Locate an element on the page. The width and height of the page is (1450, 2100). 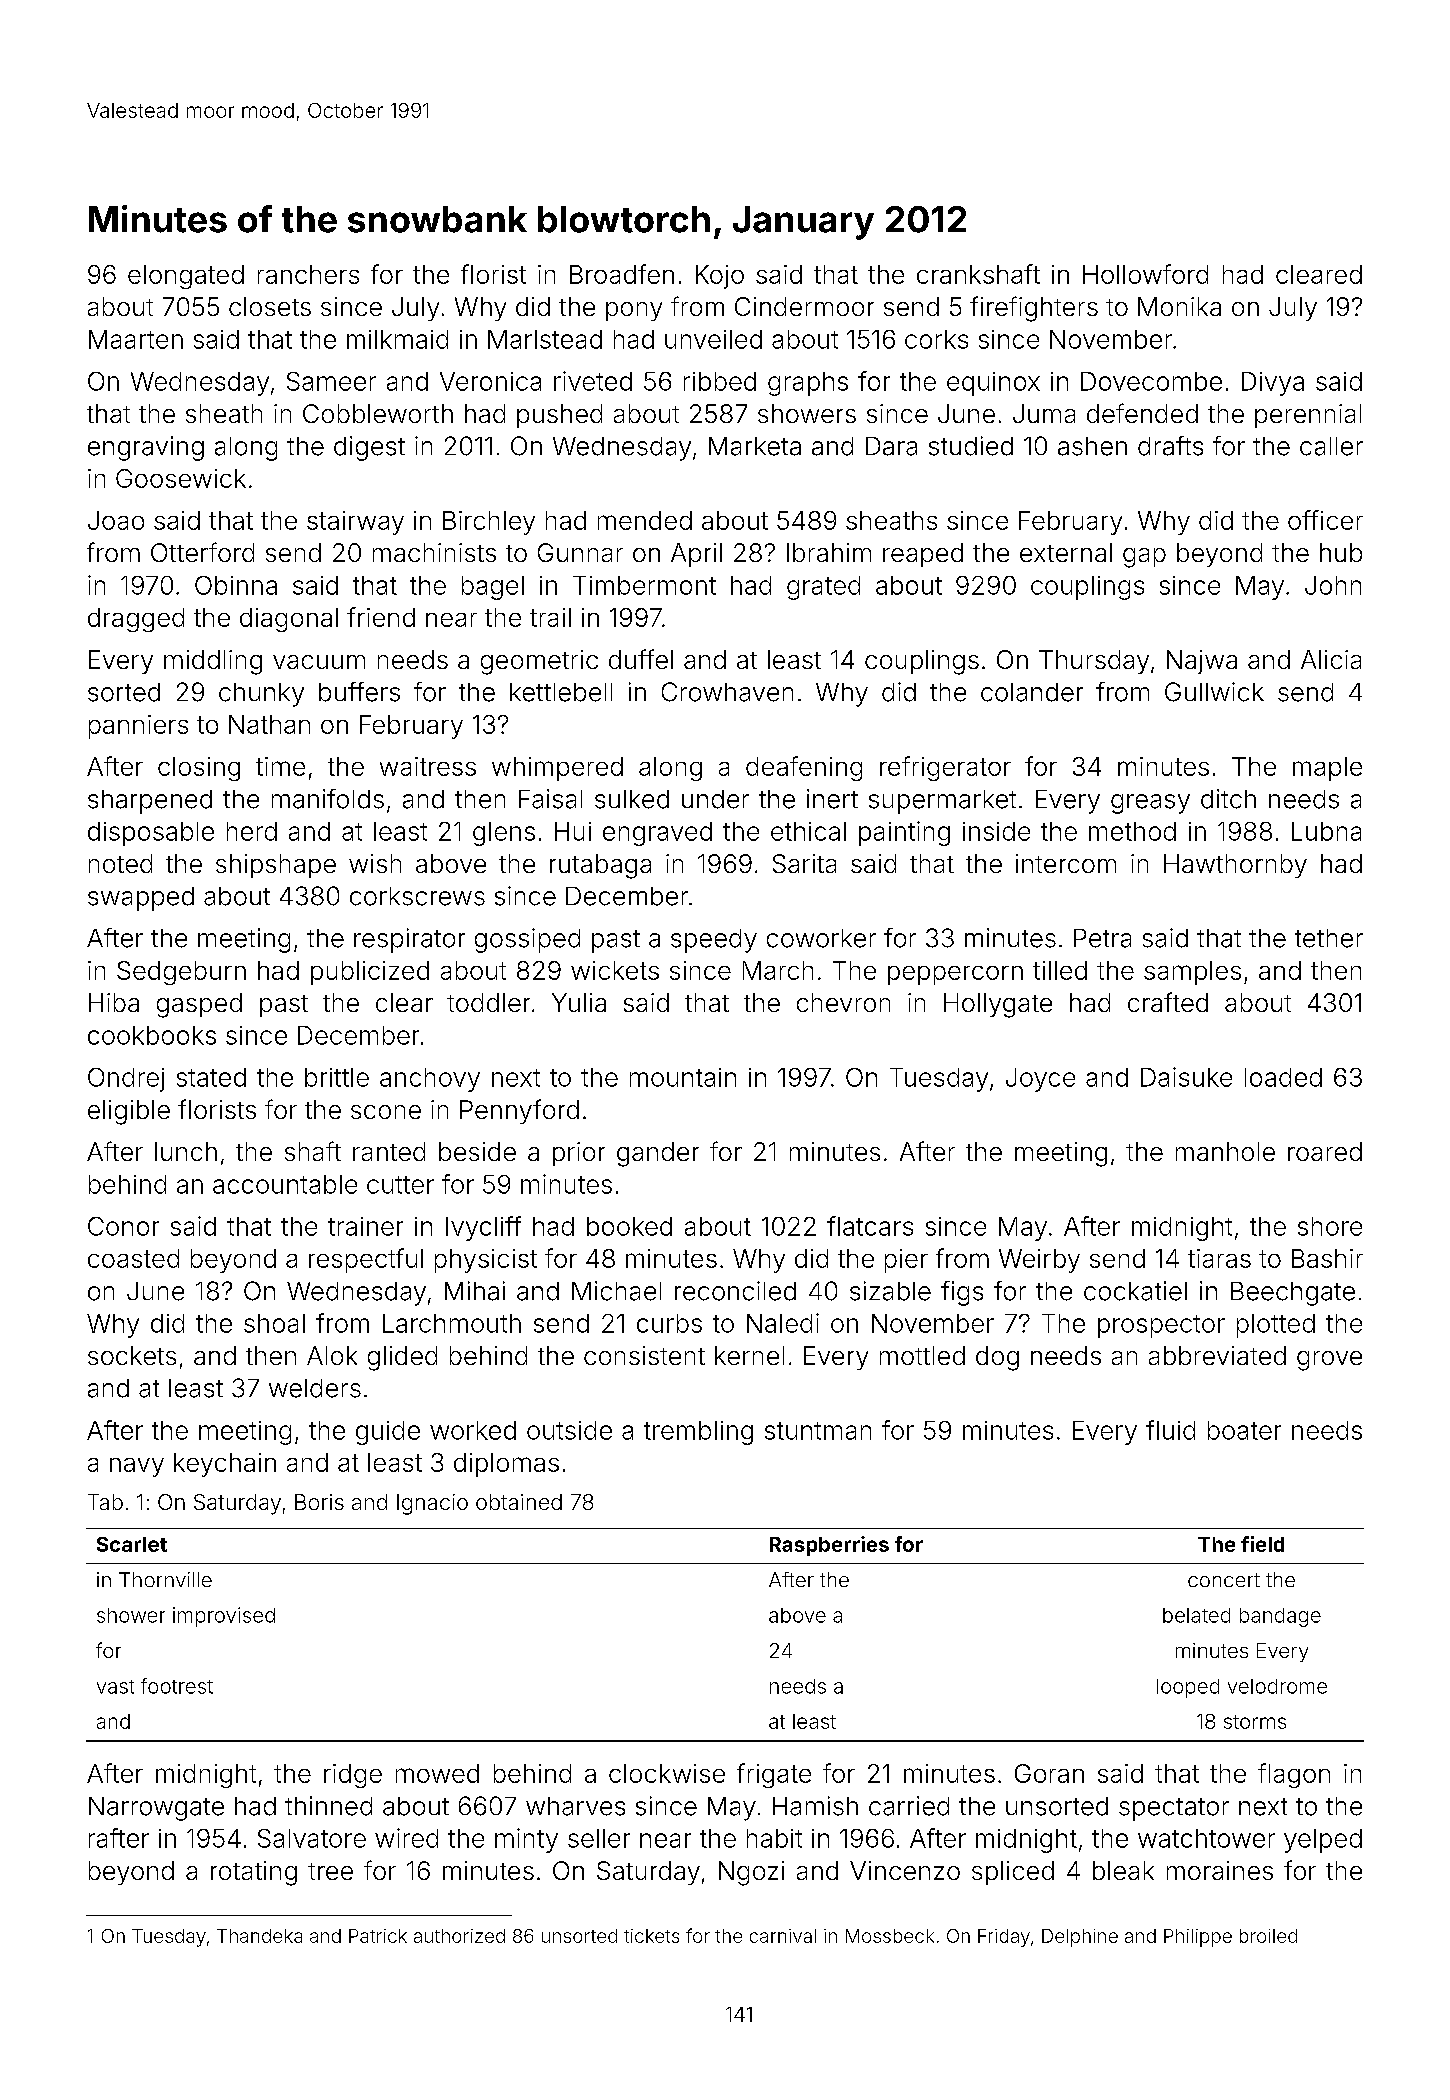
noted is located at coordinates (120, 863).
